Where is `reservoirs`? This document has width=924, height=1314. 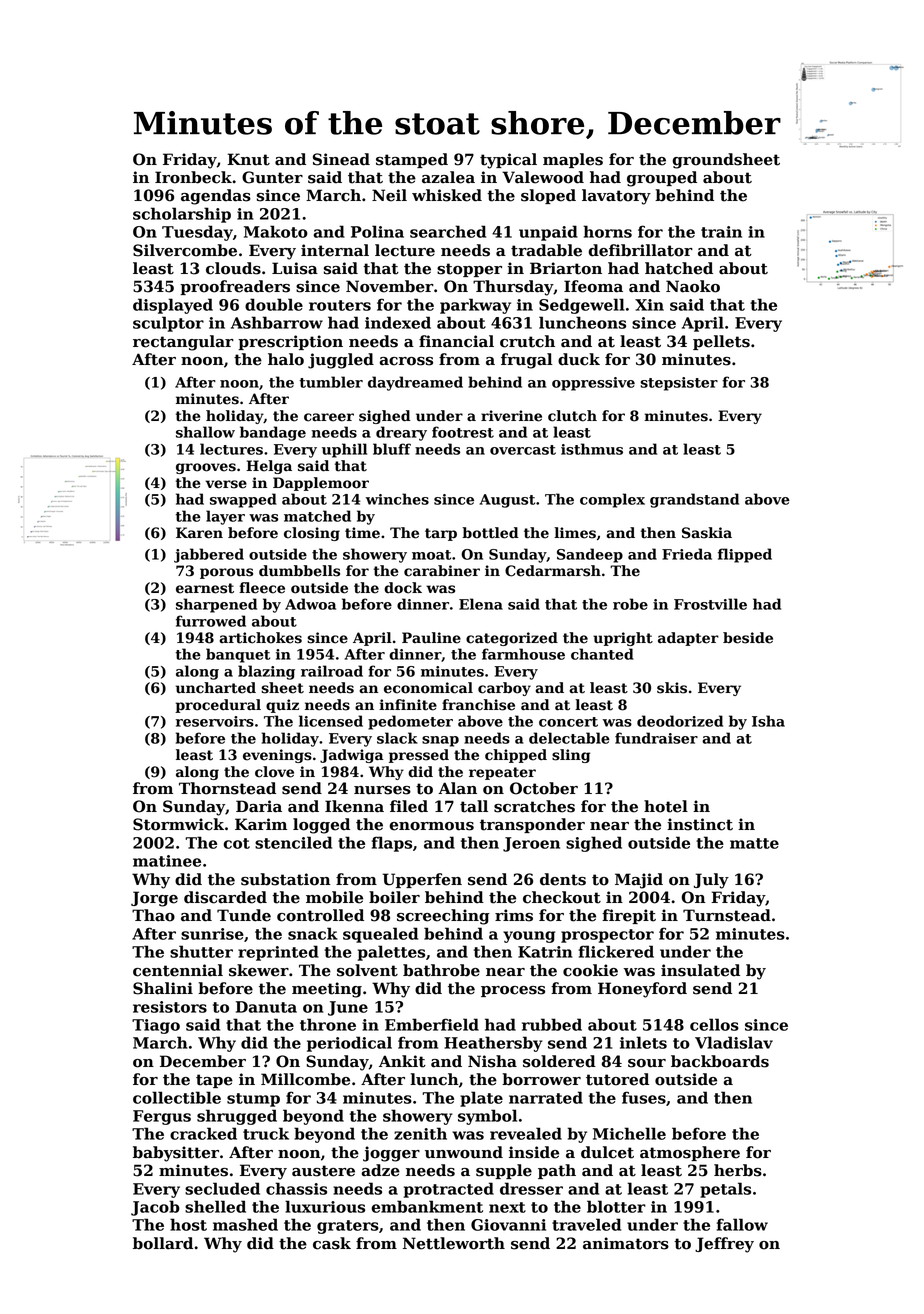
reservoirs is located at coordinates (215, 721).
